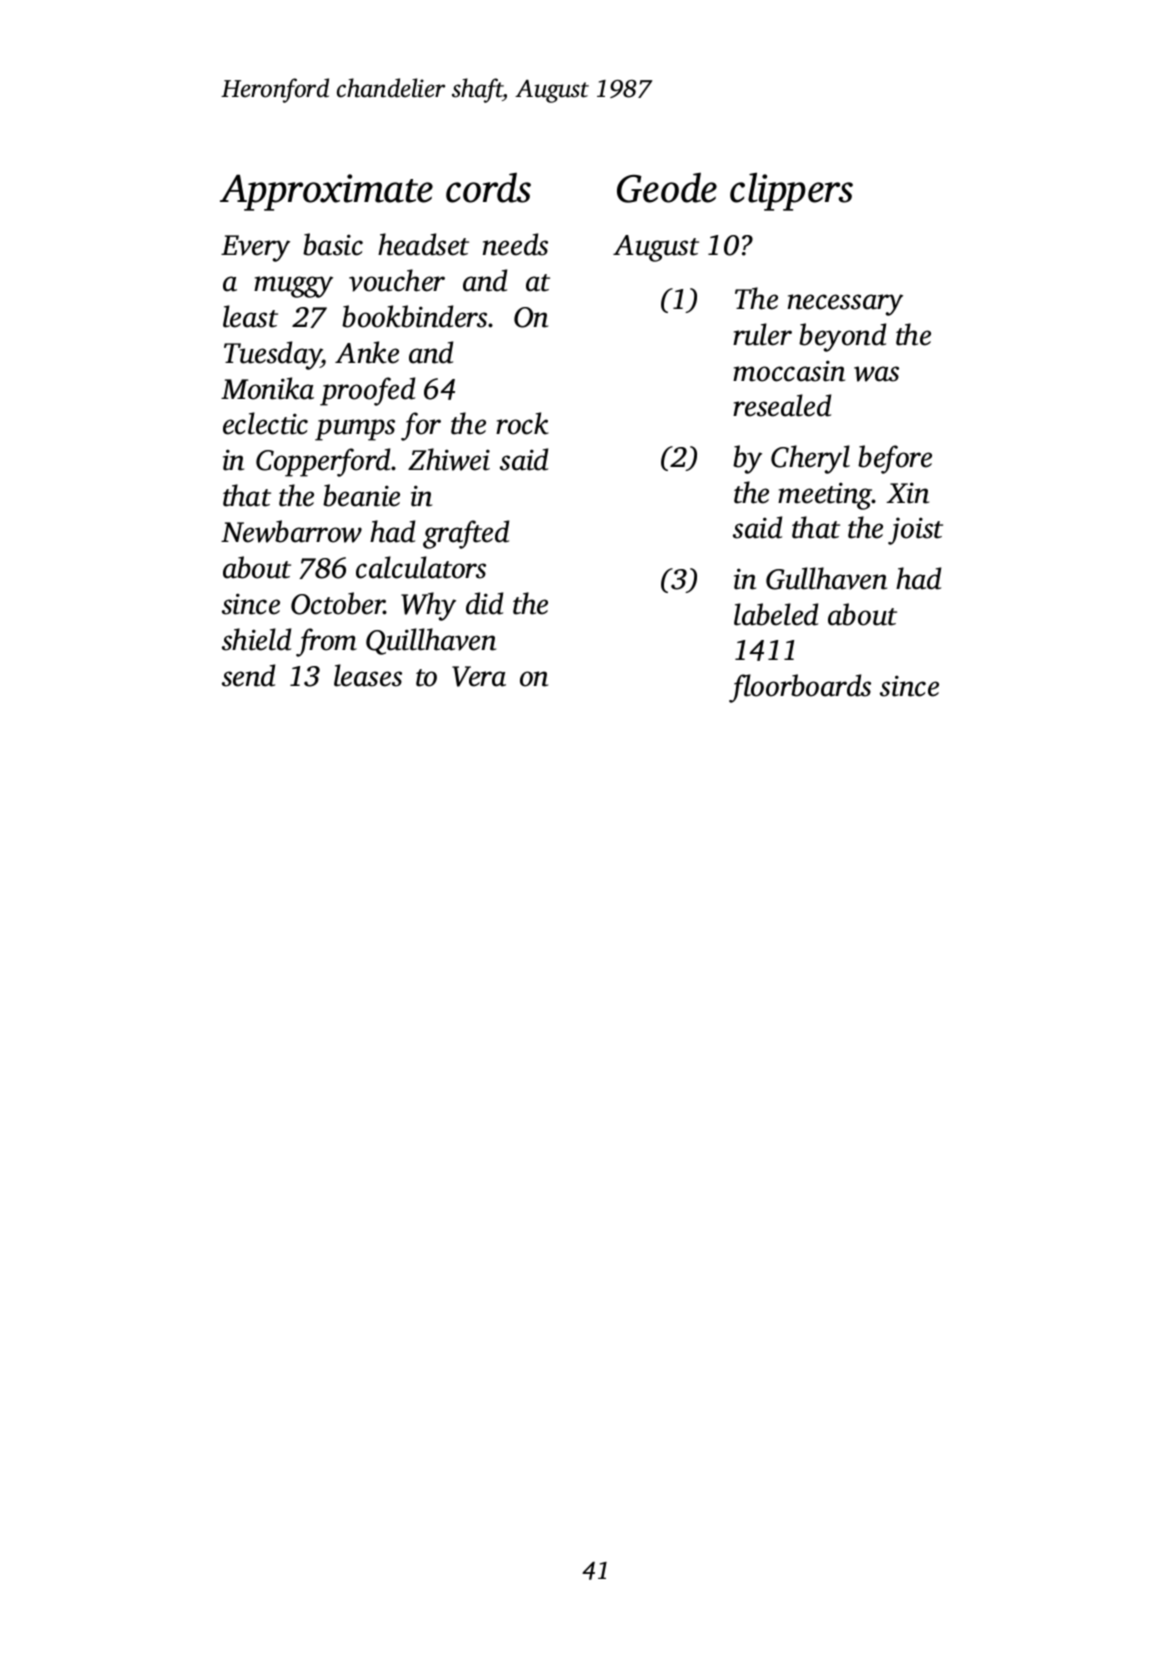  Describe the element at coordinates (762, 334) in the document. I see `ruler` at that location.
